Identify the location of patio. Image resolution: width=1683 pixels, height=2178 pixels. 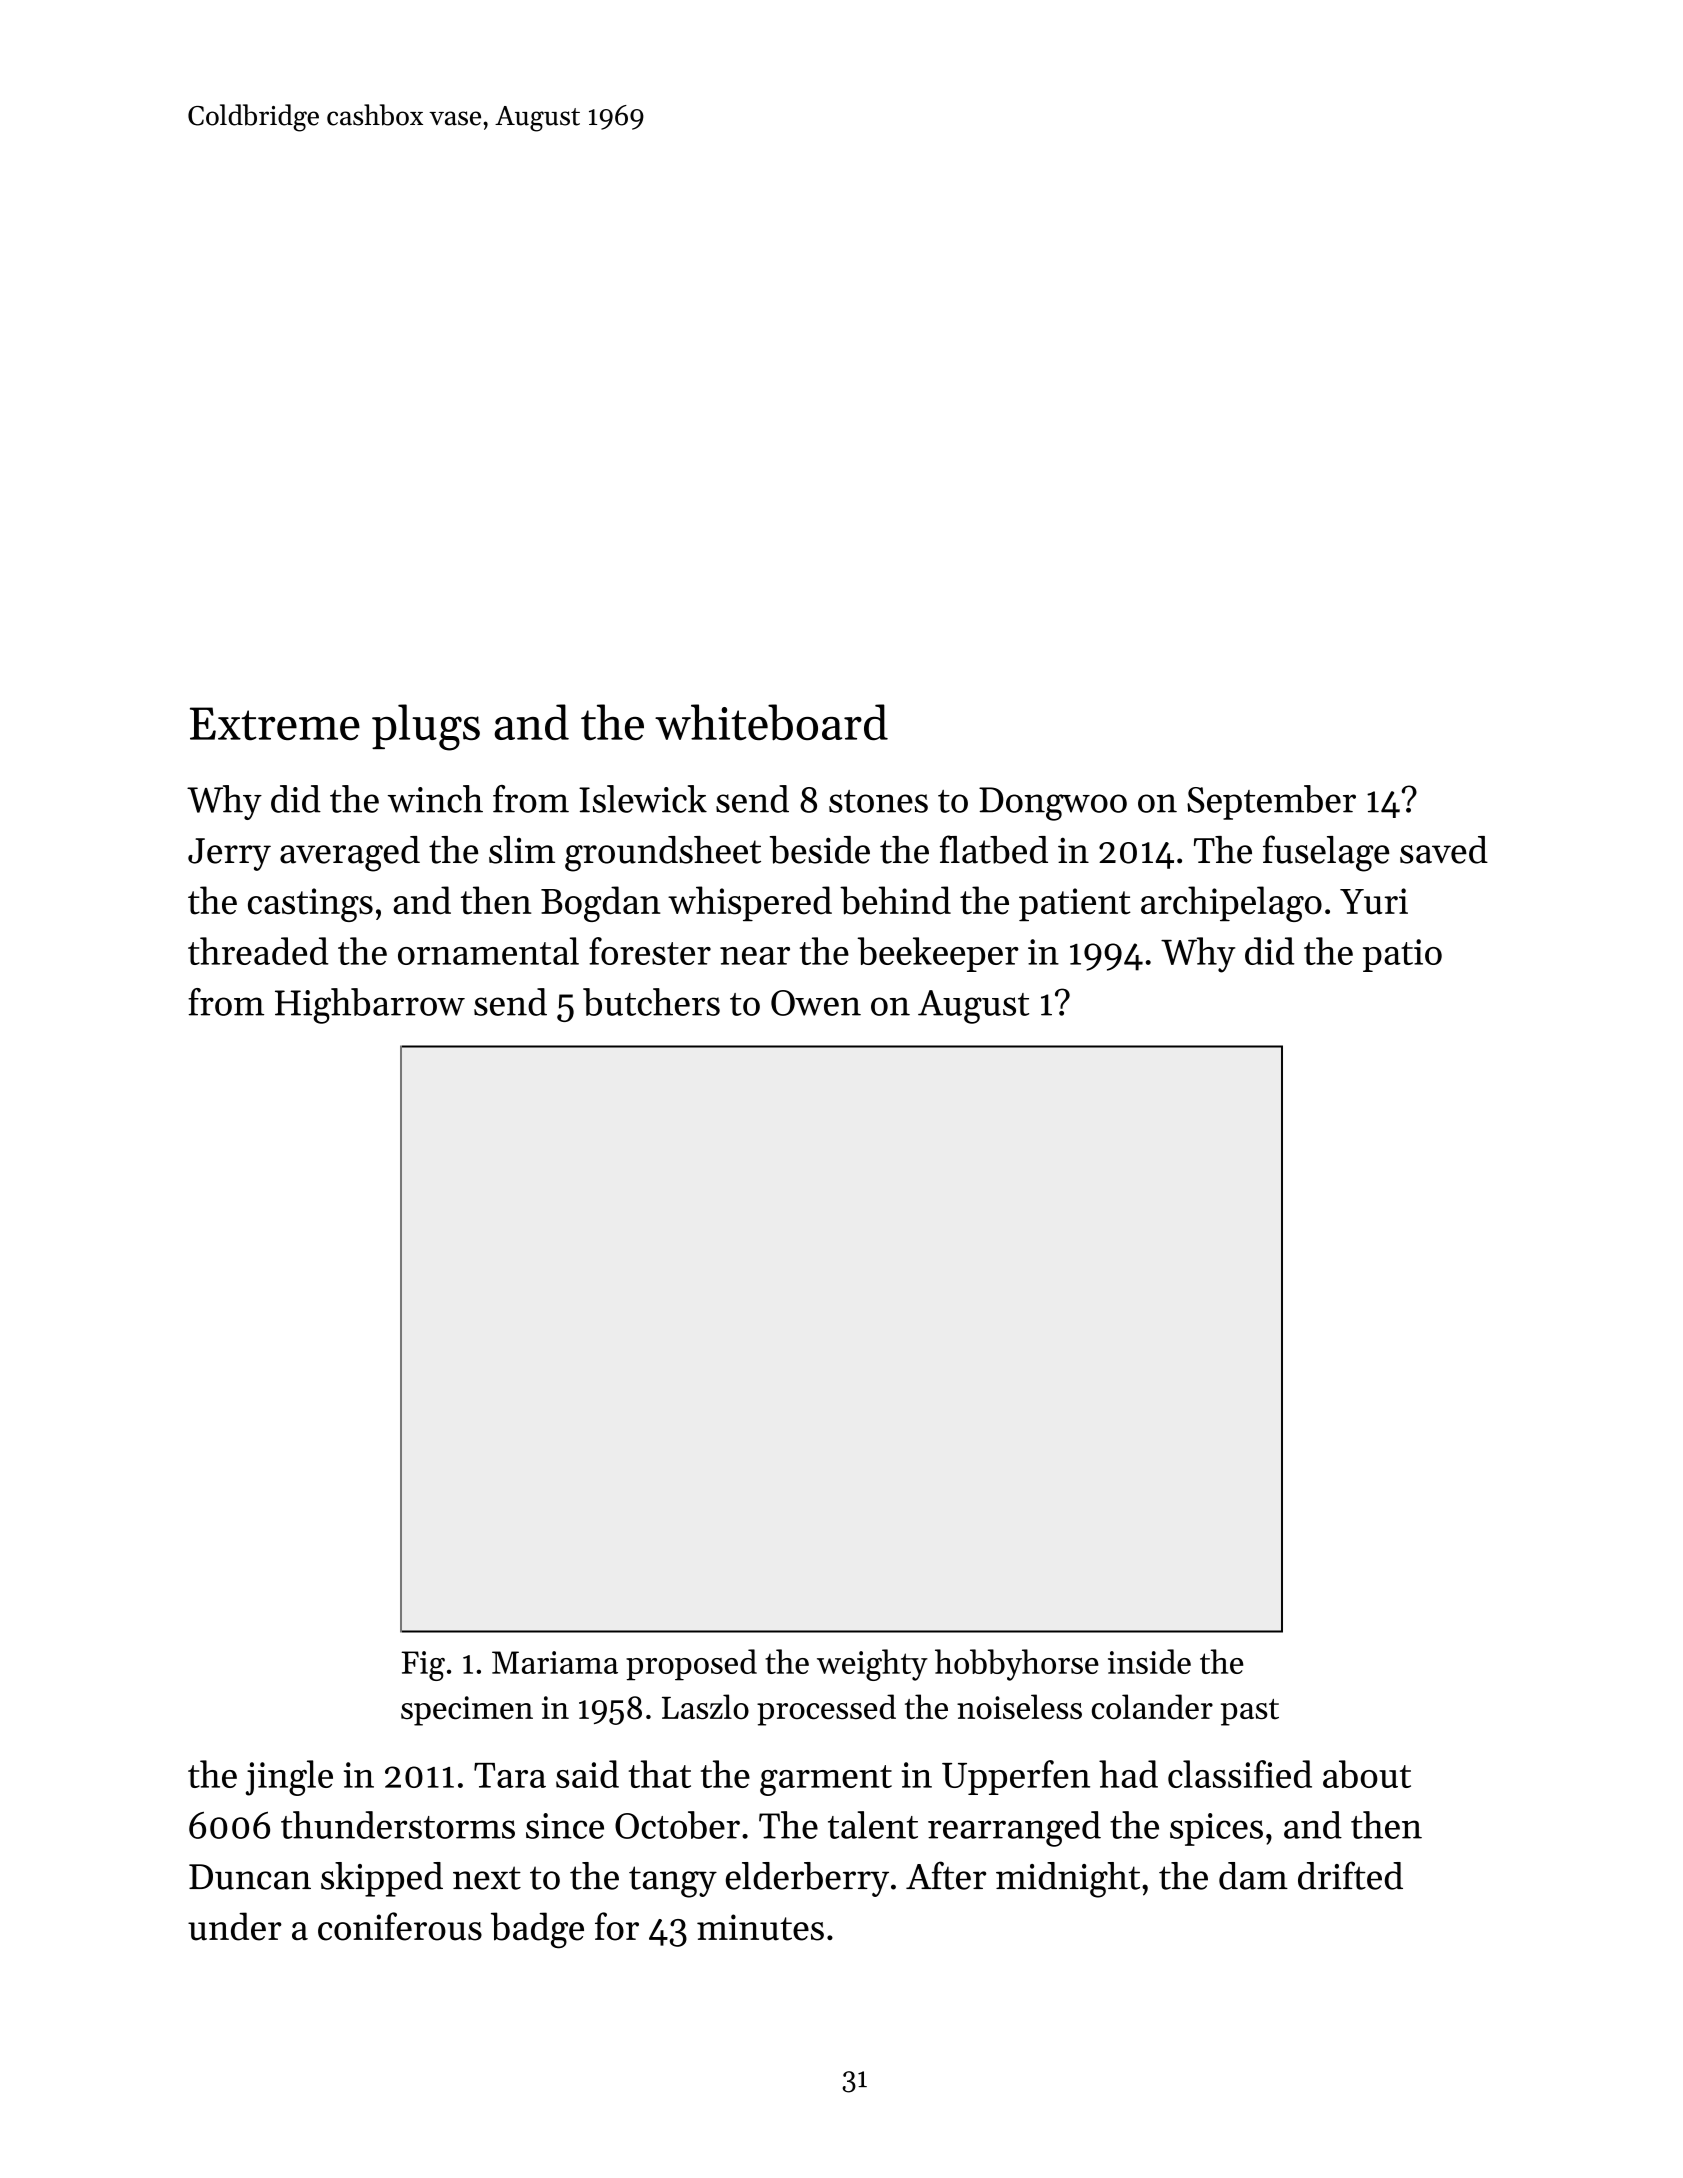
(1402, 955).
